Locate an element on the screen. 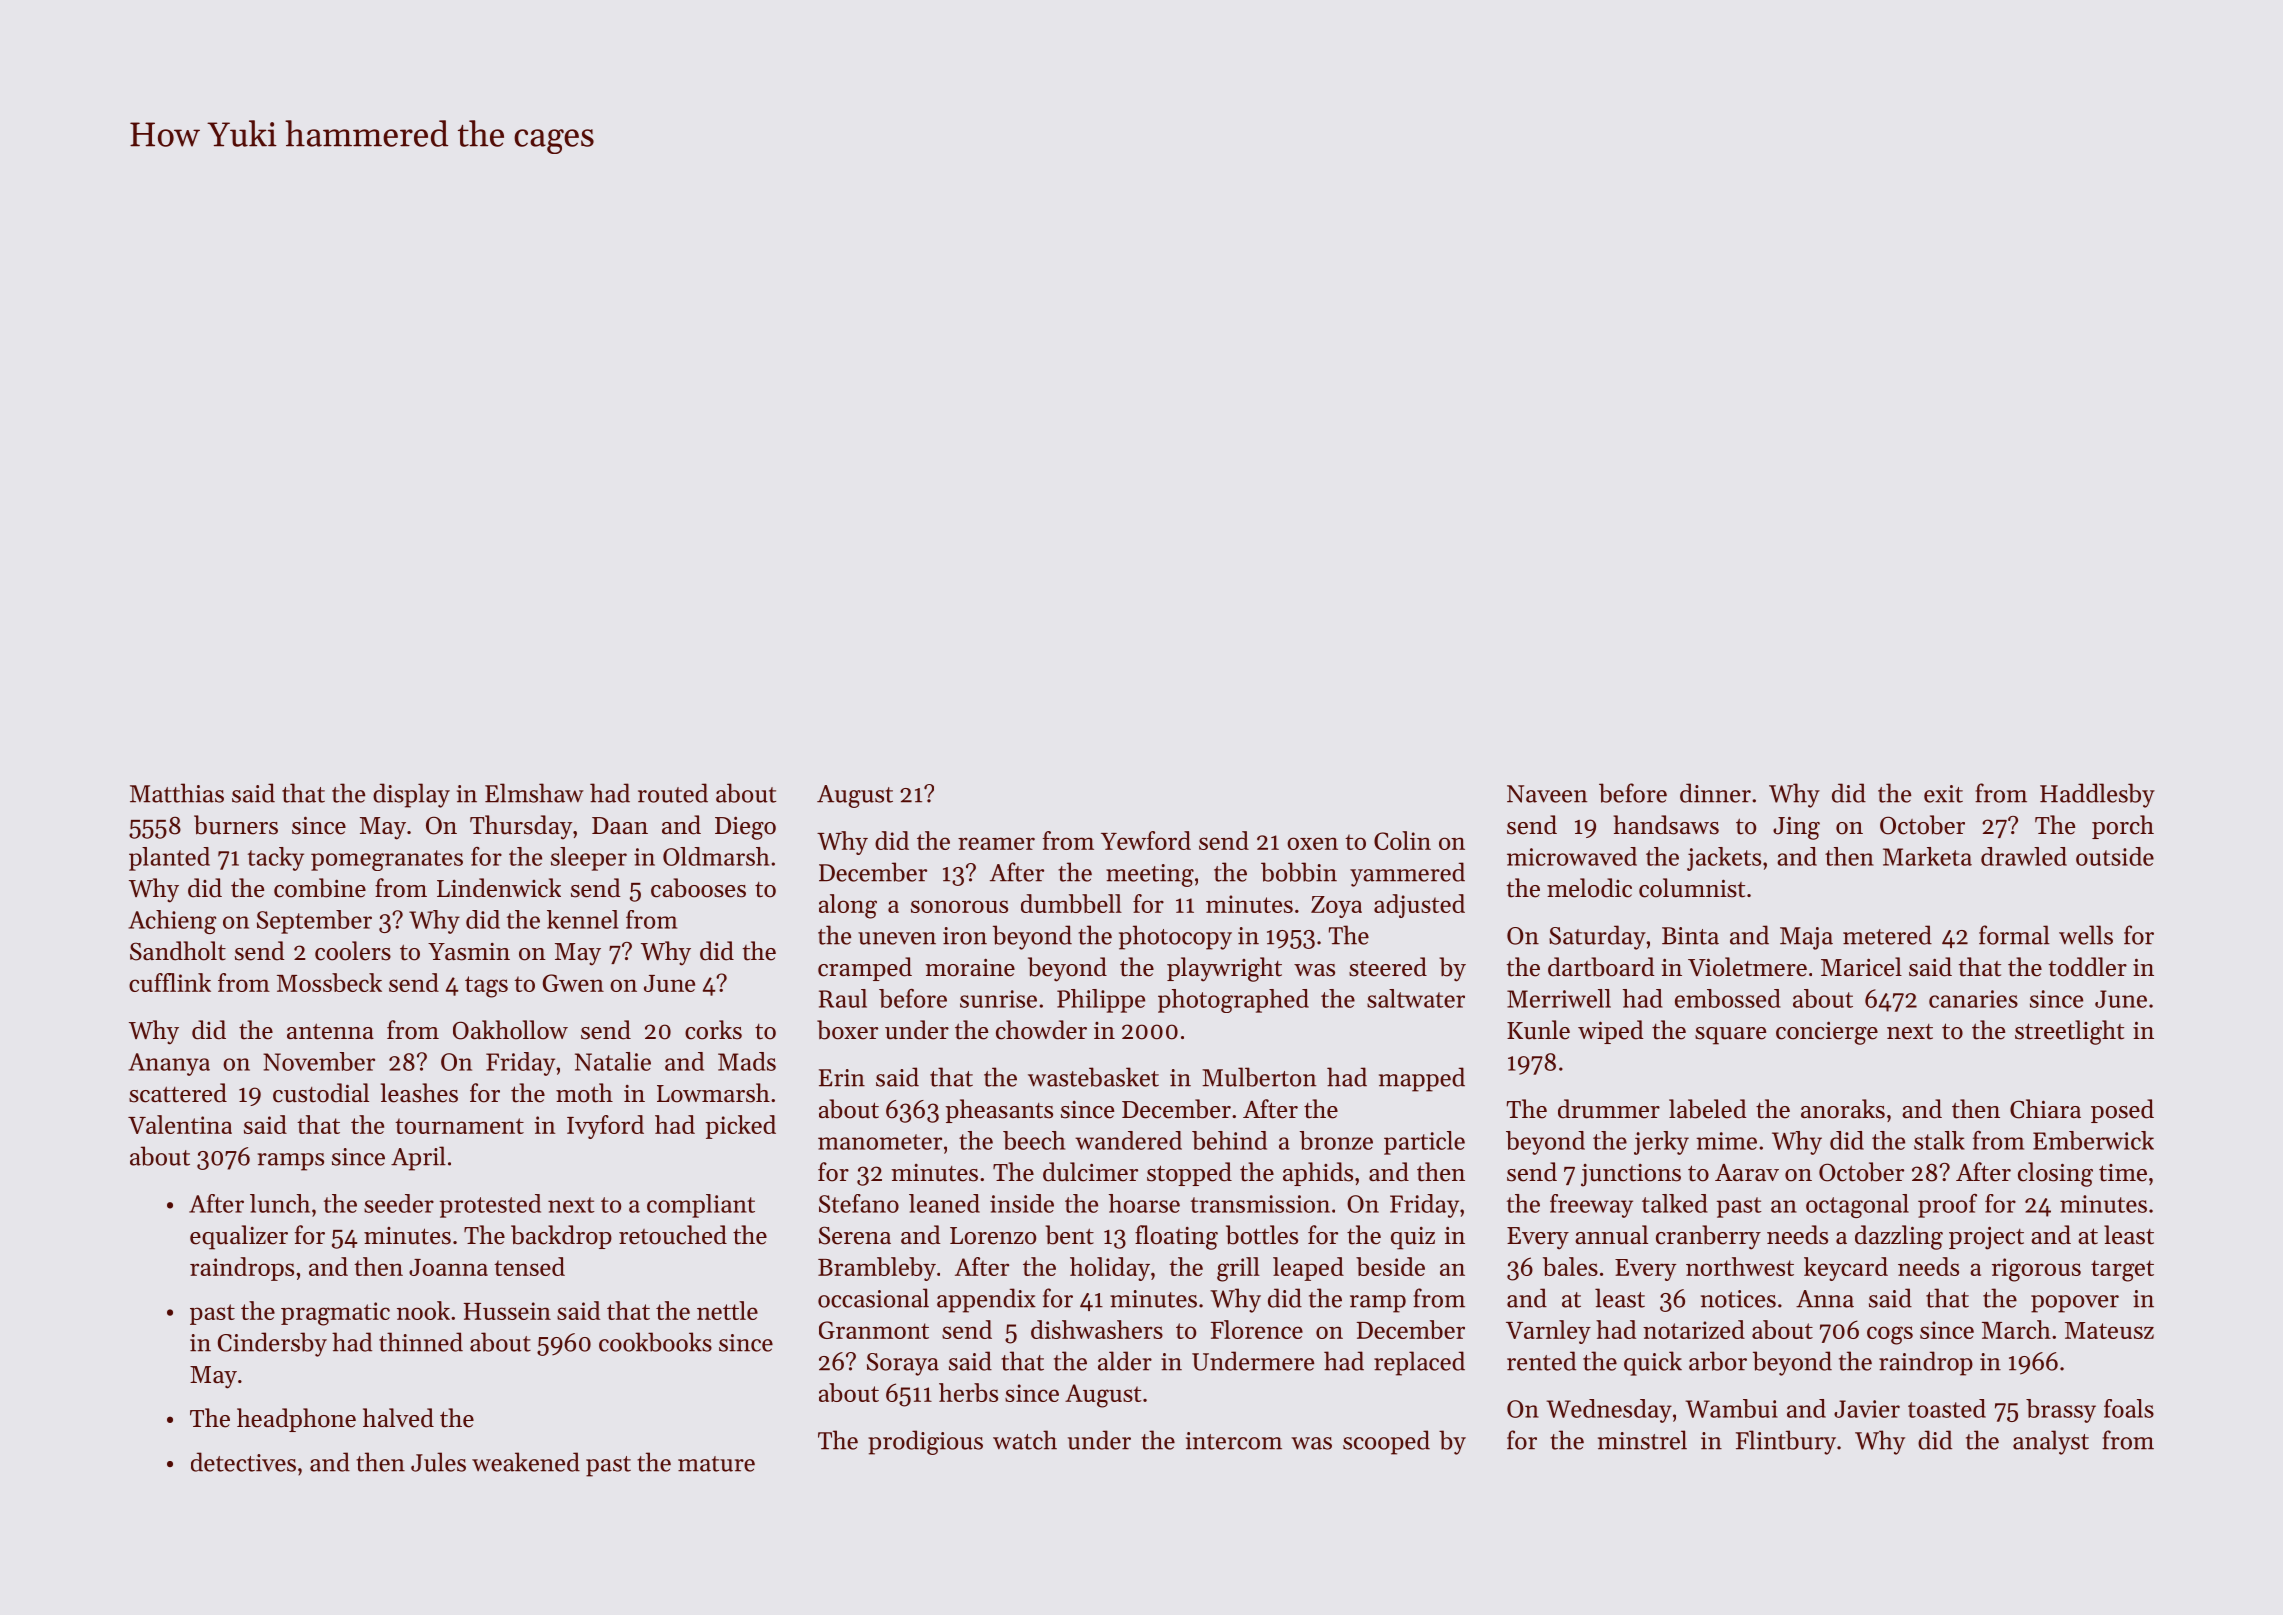 This screenshot has width=2283, height=1615. stopped is located at coordinates (1189, 1174).
